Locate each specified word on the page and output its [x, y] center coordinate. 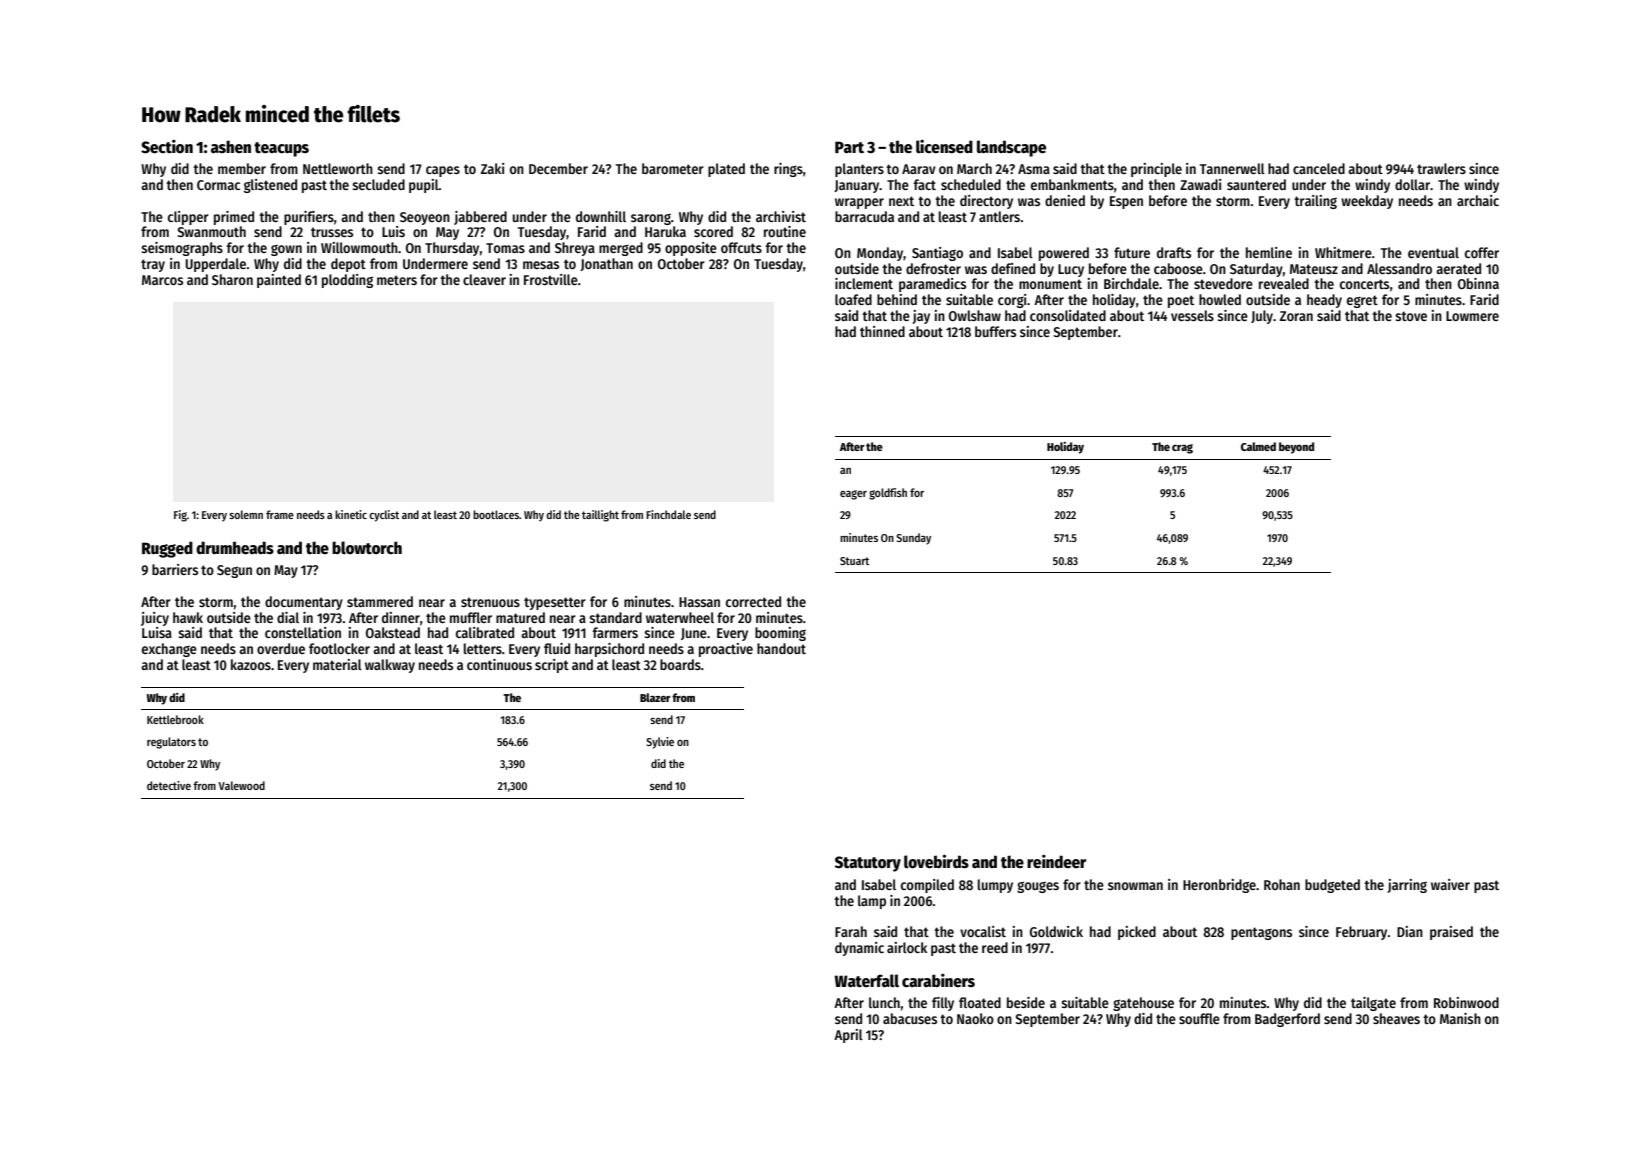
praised [1451, 933]
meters [397, 280]
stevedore [1223, 283]
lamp [872, 902]
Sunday [913, 539]
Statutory [868, 864]
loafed [853, 299]
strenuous [490, 602]
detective [169, 785]
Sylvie [660, 743]
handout [781, 648]
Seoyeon [425, 218]
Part [849, 147]
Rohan [1282, 884]
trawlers [1441, 168]
